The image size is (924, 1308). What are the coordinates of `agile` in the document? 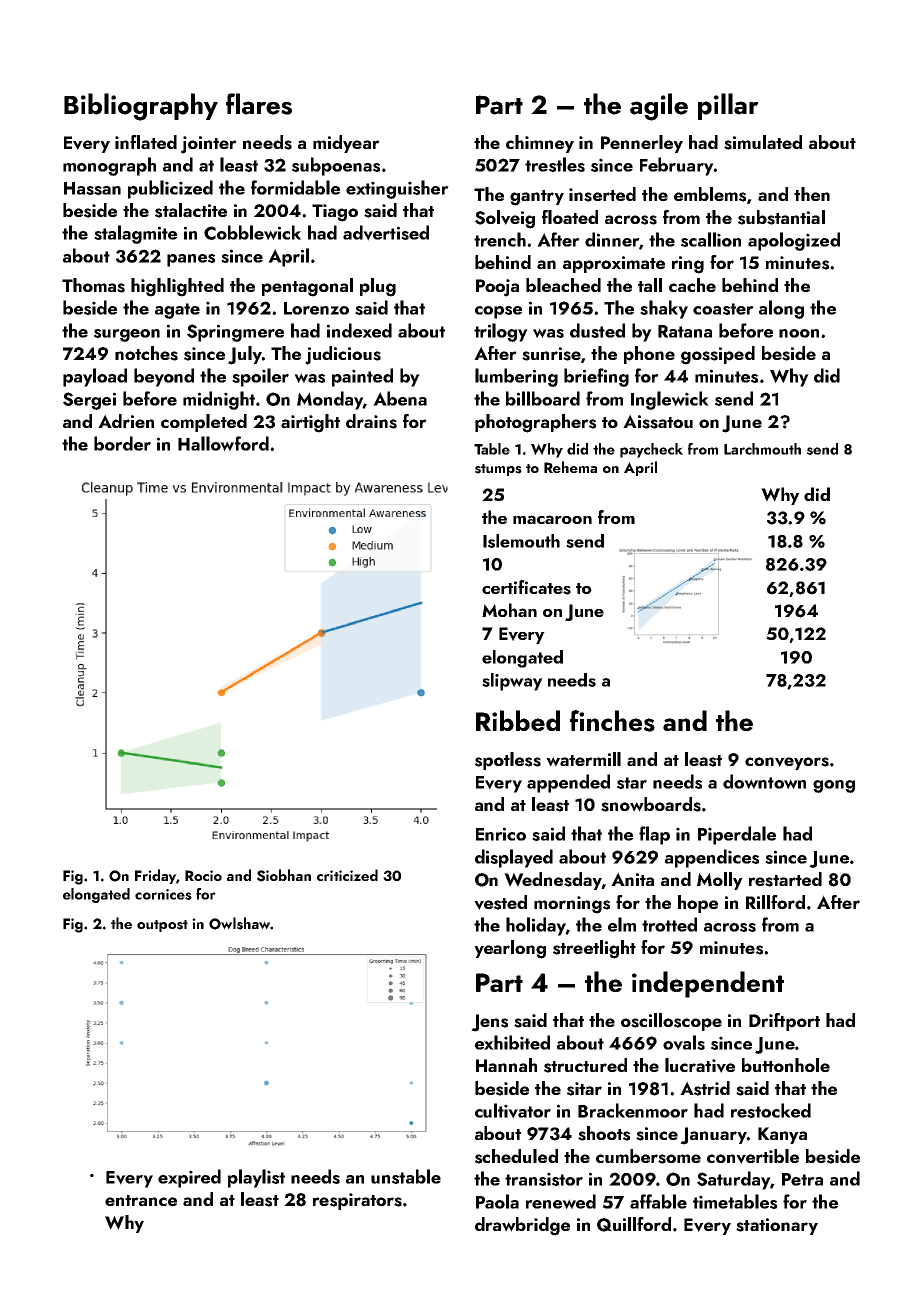 It's located at (659, 107).
